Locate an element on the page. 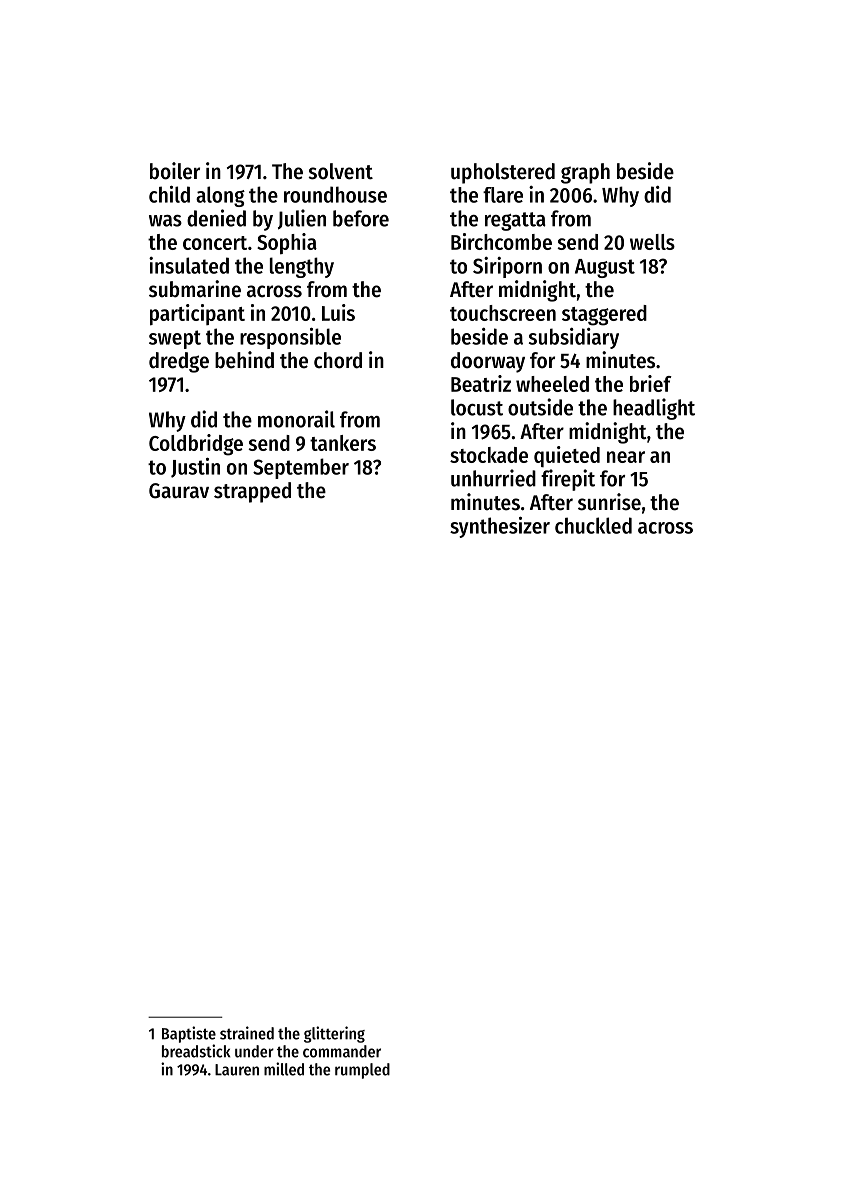 Image resolution: width=844 pixels, height=1197 pixels. rumpled is located at coordinates (362, 1071).
